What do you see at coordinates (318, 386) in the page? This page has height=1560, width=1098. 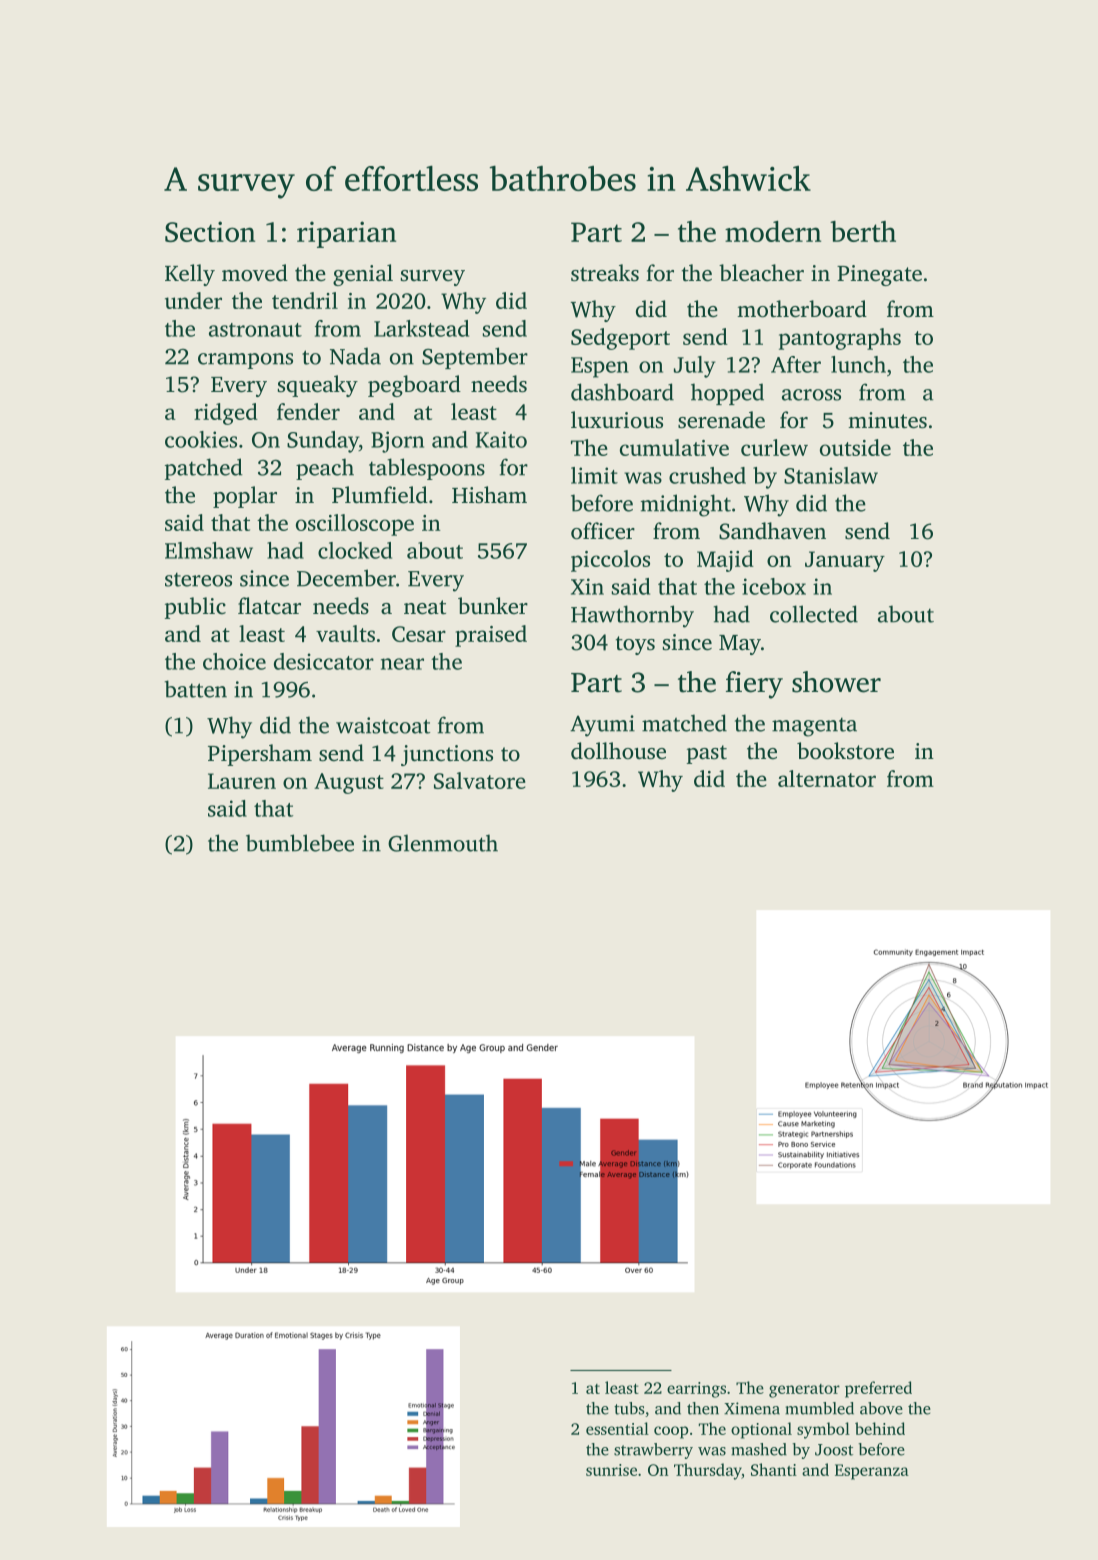 I see `squeaky` at bounding box center [318, 386].
